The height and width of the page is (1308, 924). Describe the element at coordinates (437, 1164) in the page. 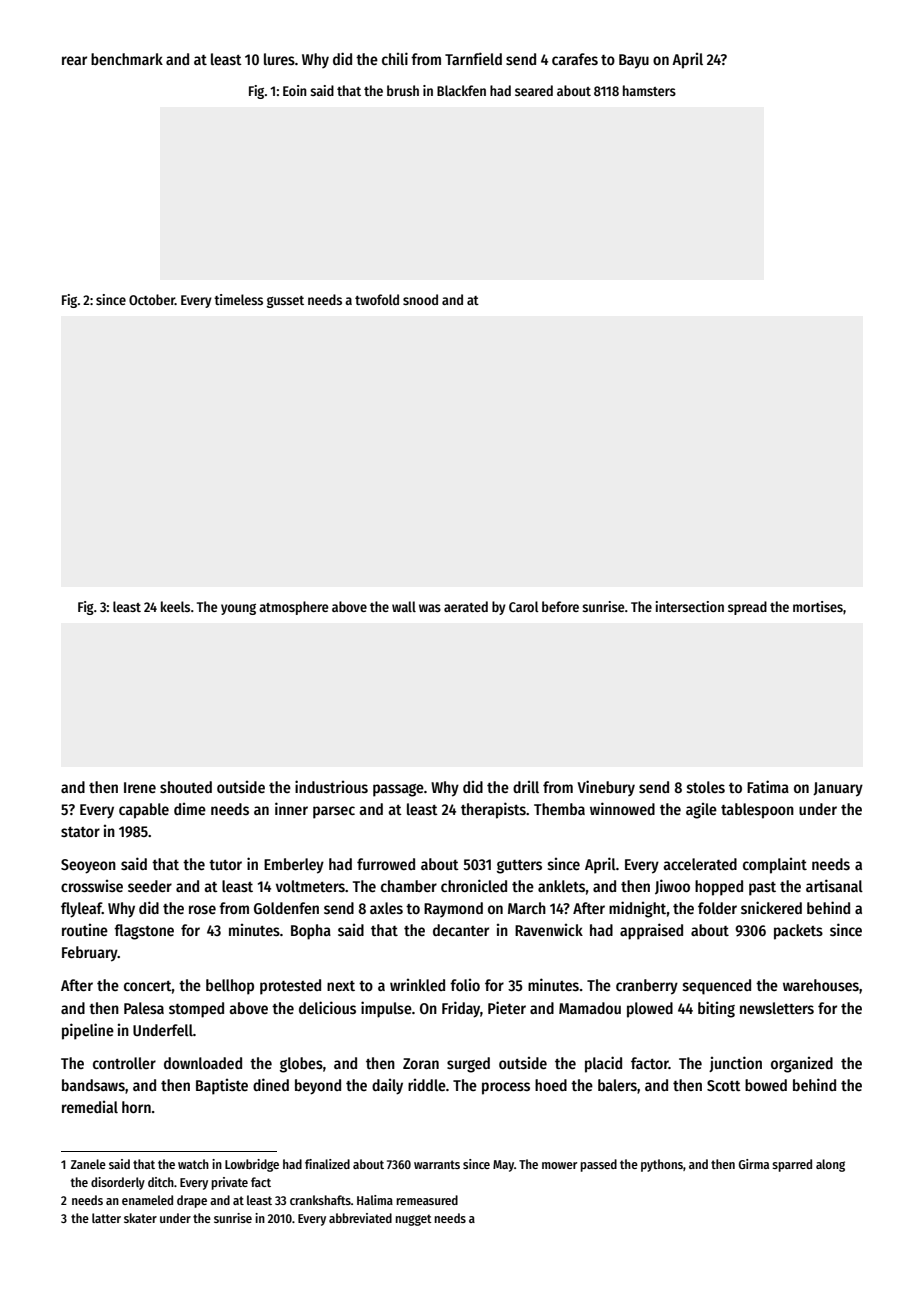

I see `warrants` at that location.
